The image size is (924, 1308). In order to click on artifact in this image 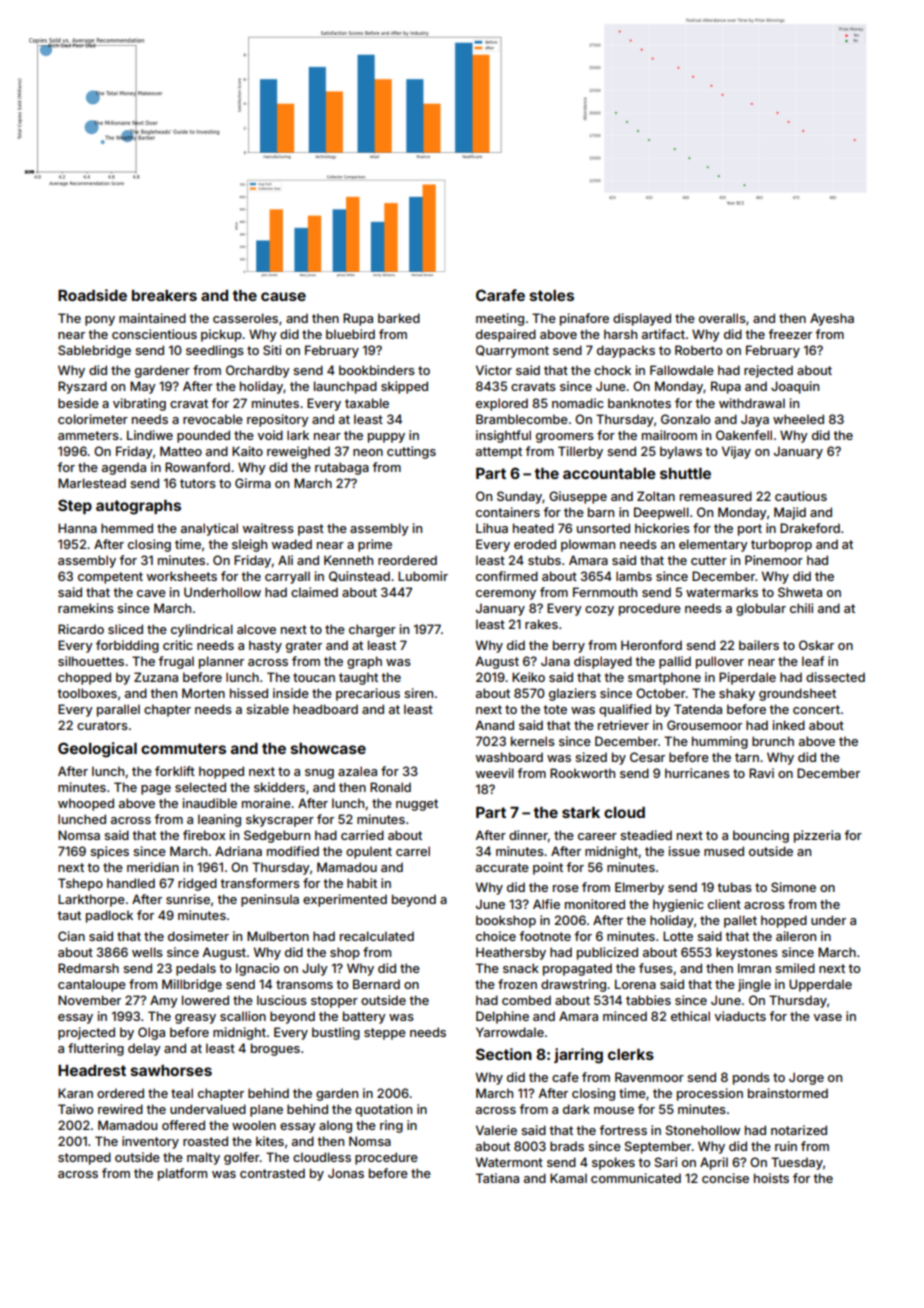, I will do `click(663, 334)`.
